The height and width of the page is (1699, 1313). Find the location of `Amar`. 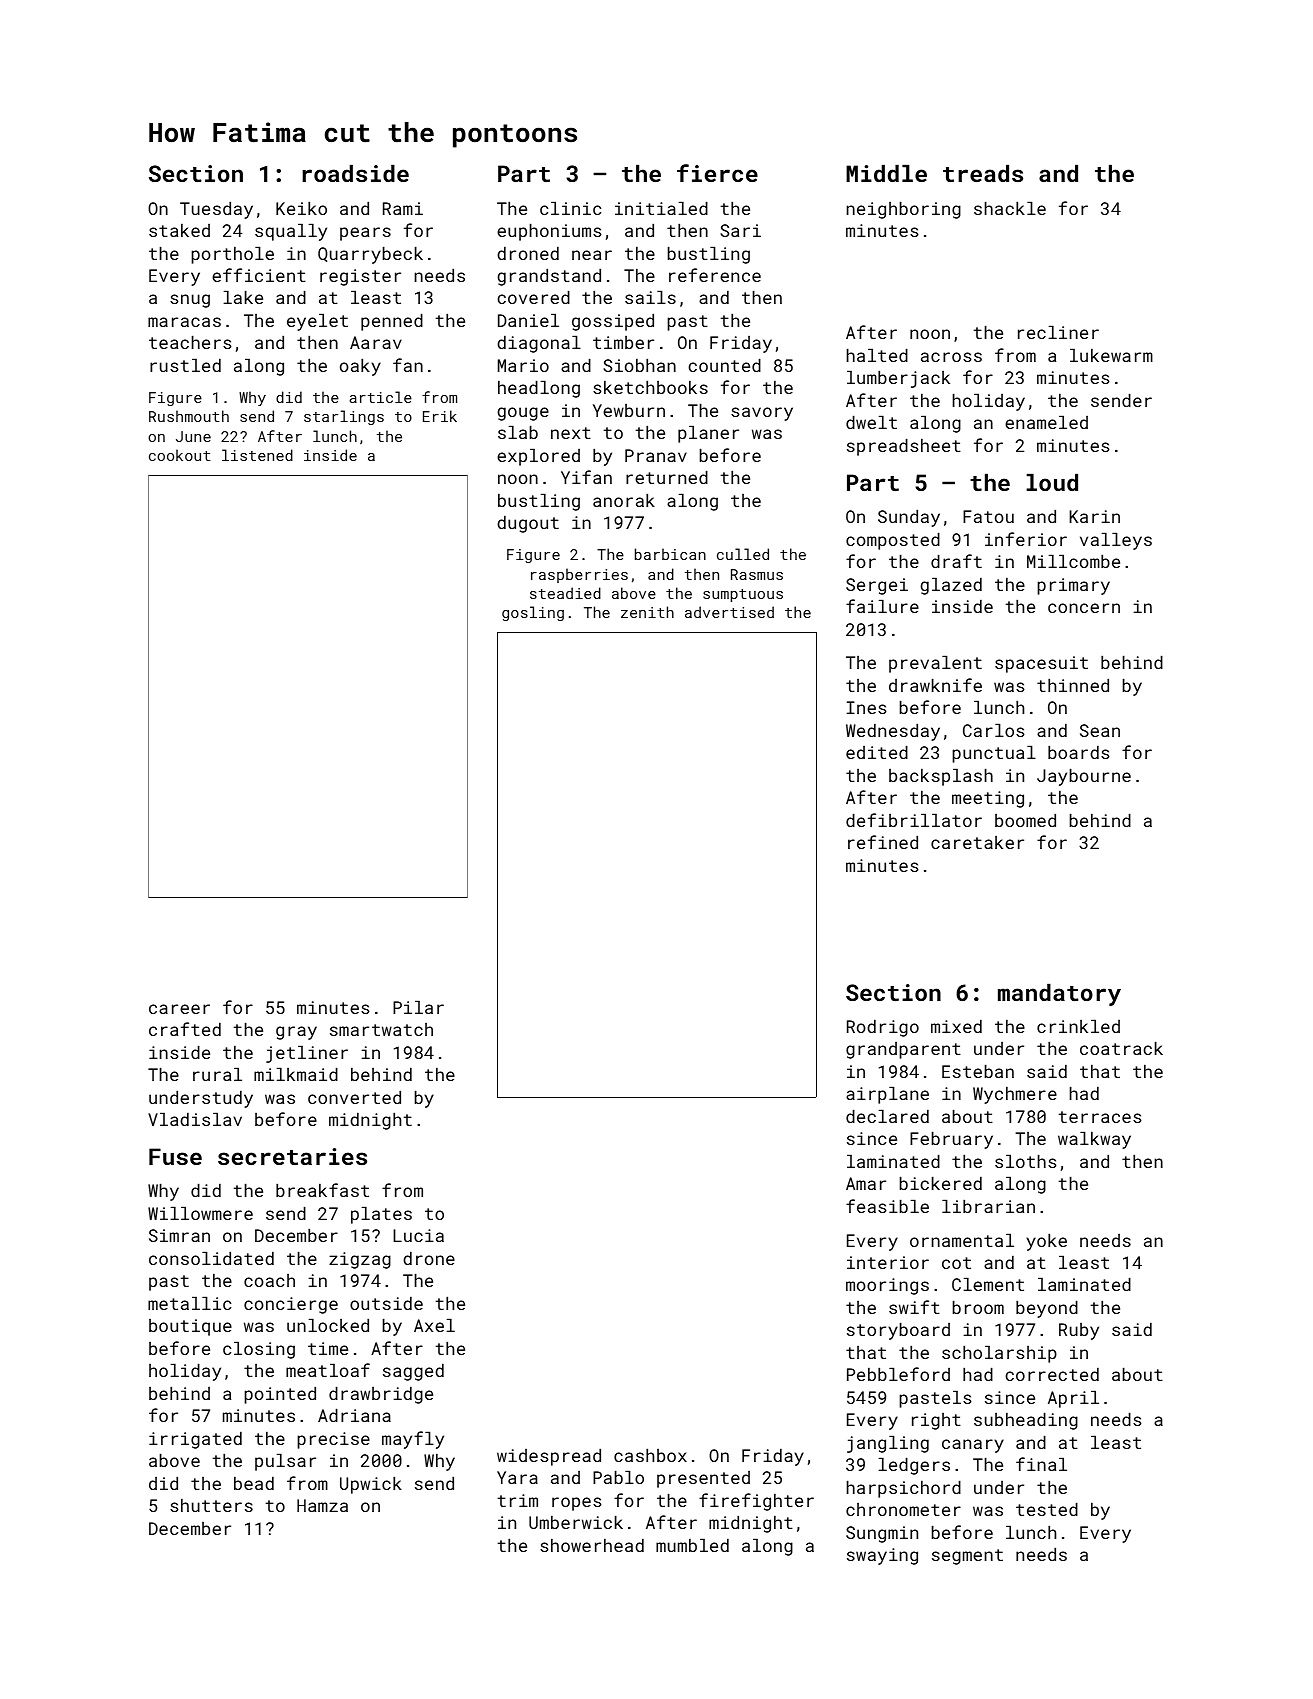

Amar is located at coordinates (866, 1183).
